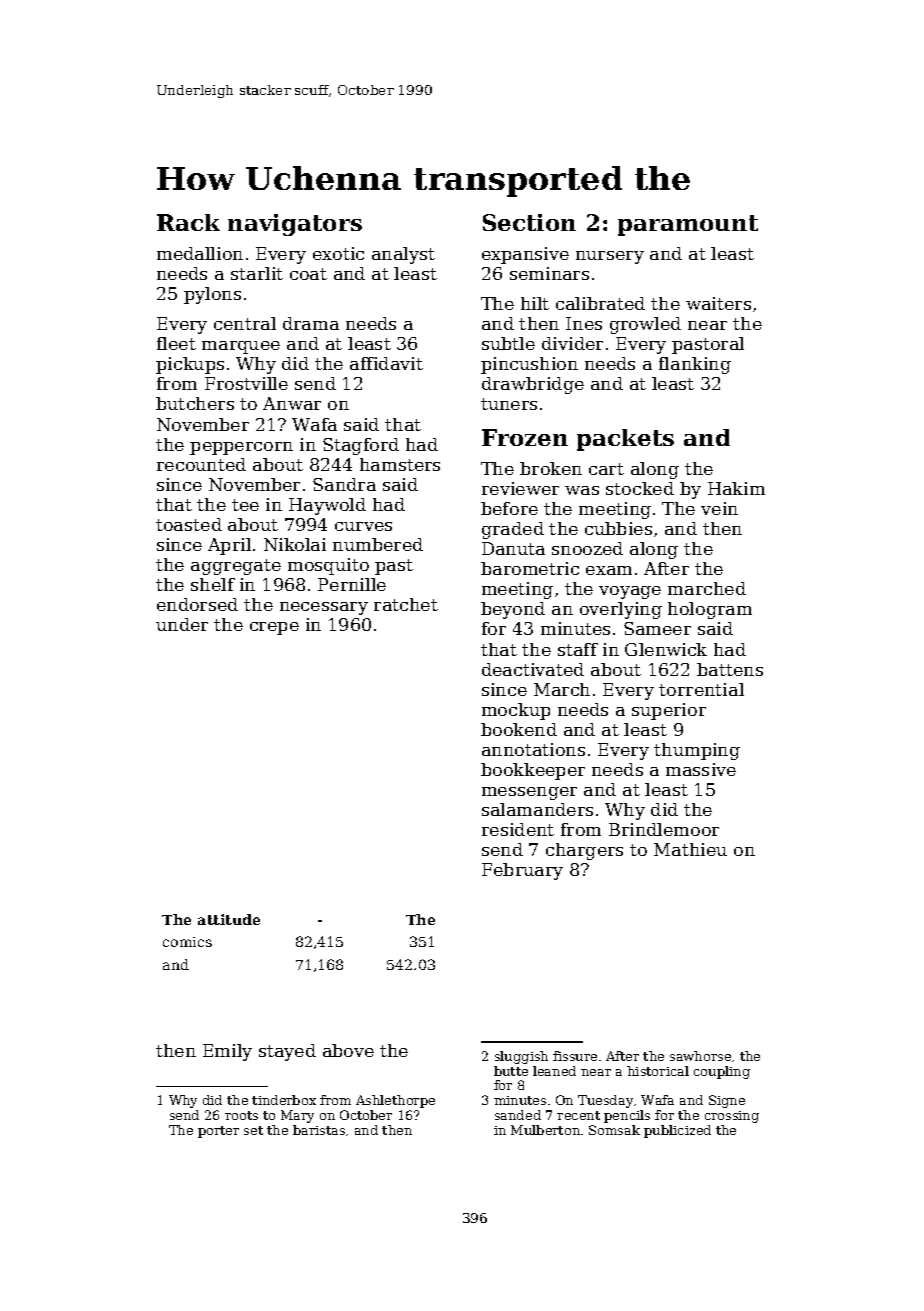 This screenshot has width=924, height=1311. What do you see at coordinates (645, 325) in the screenshot?
I see `growled` at bounding box center [645, 325].
